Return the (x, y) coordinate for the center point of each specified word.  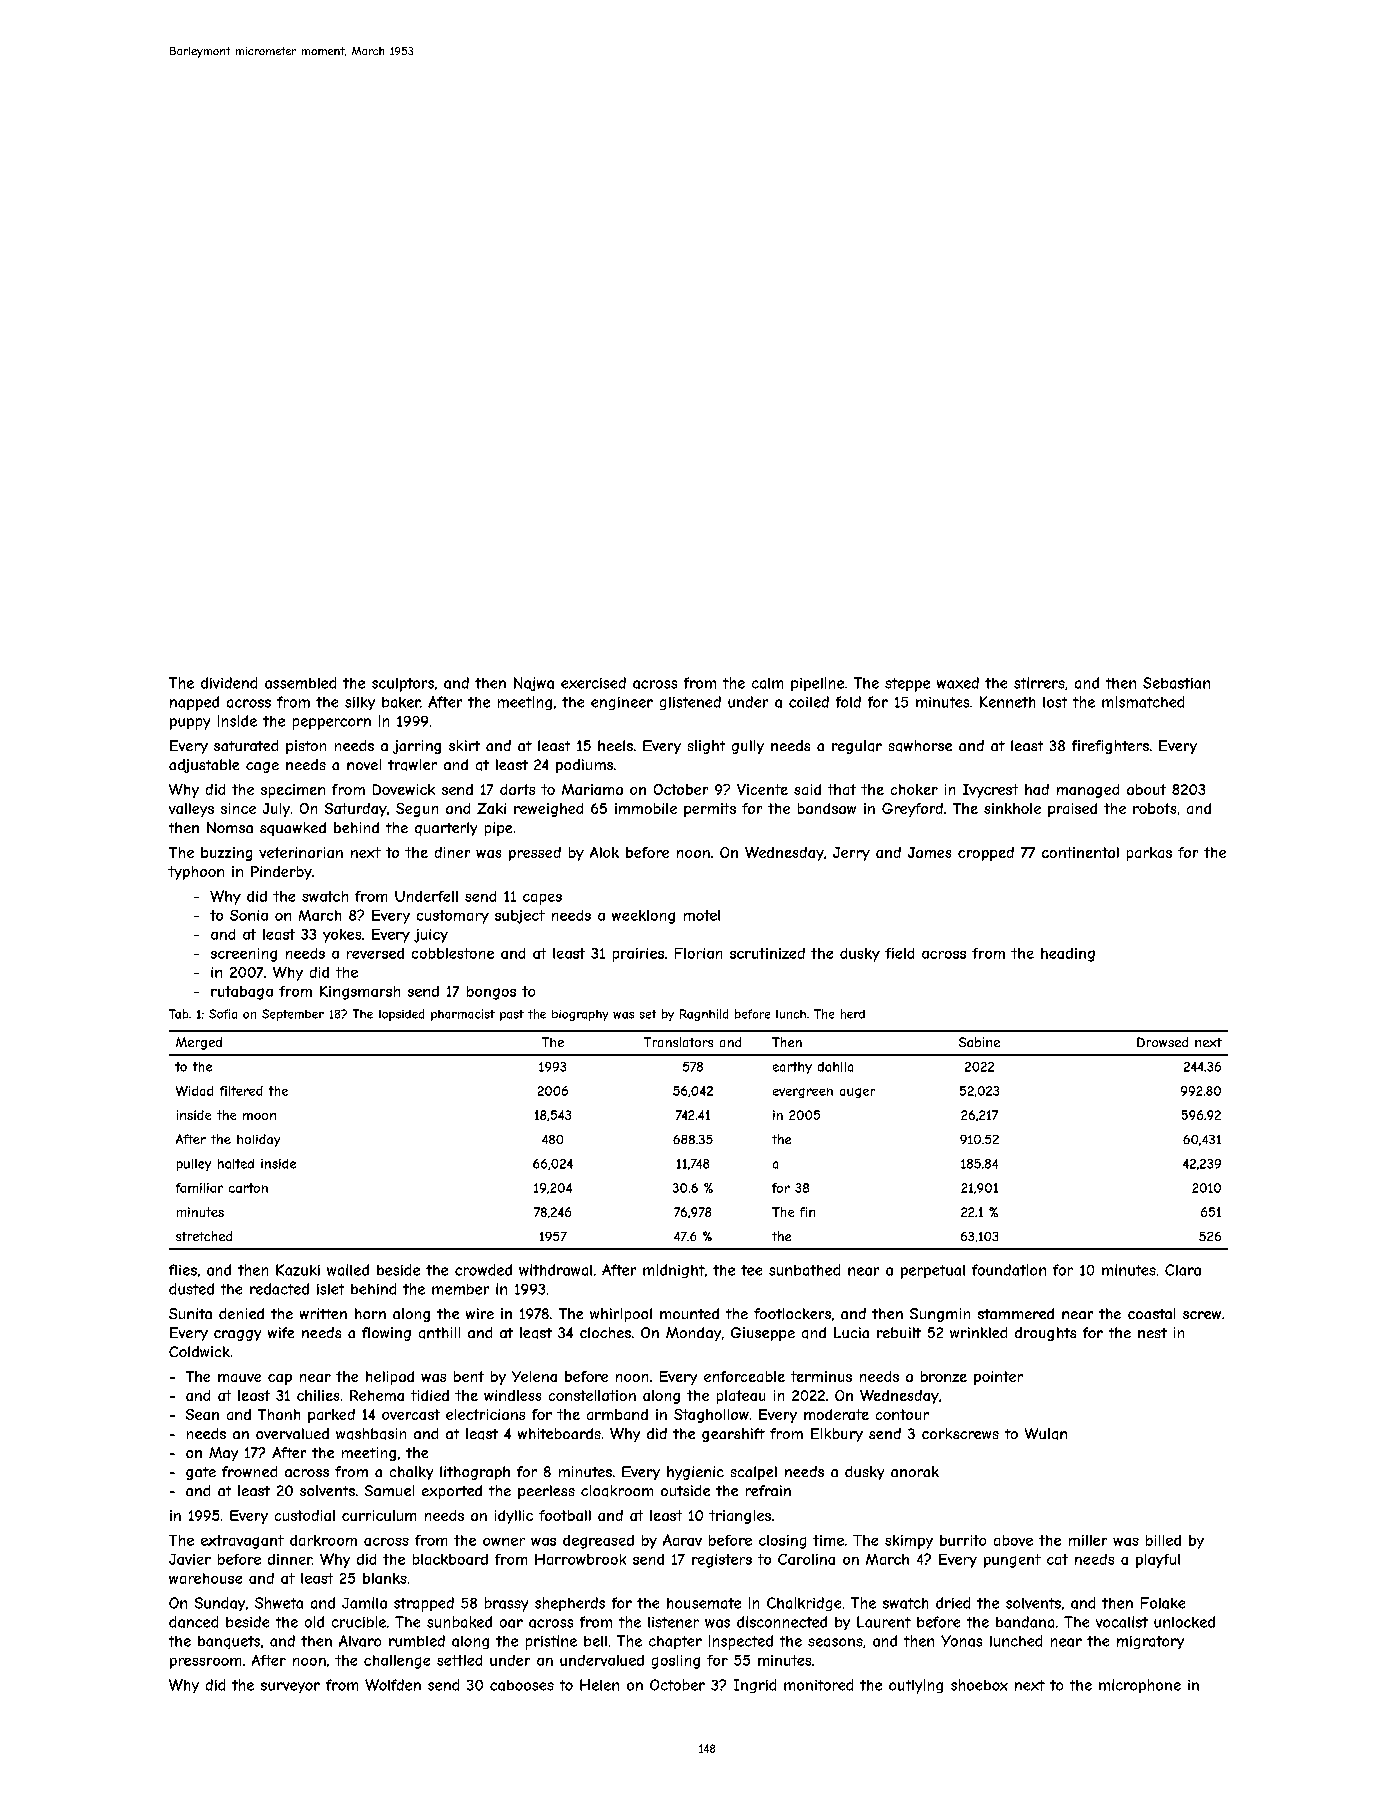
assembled (300, 683)
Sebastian (1176, 683)
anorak (915, 1471)
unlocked (1184, 1622)
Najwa (534, 684)
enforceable (744, 1376)
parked (331, 1416)
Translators (678, 1042)
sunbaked (459, 1622)
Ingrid (755, 1686)
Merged (199, 1043)
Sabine (979, 1042)
